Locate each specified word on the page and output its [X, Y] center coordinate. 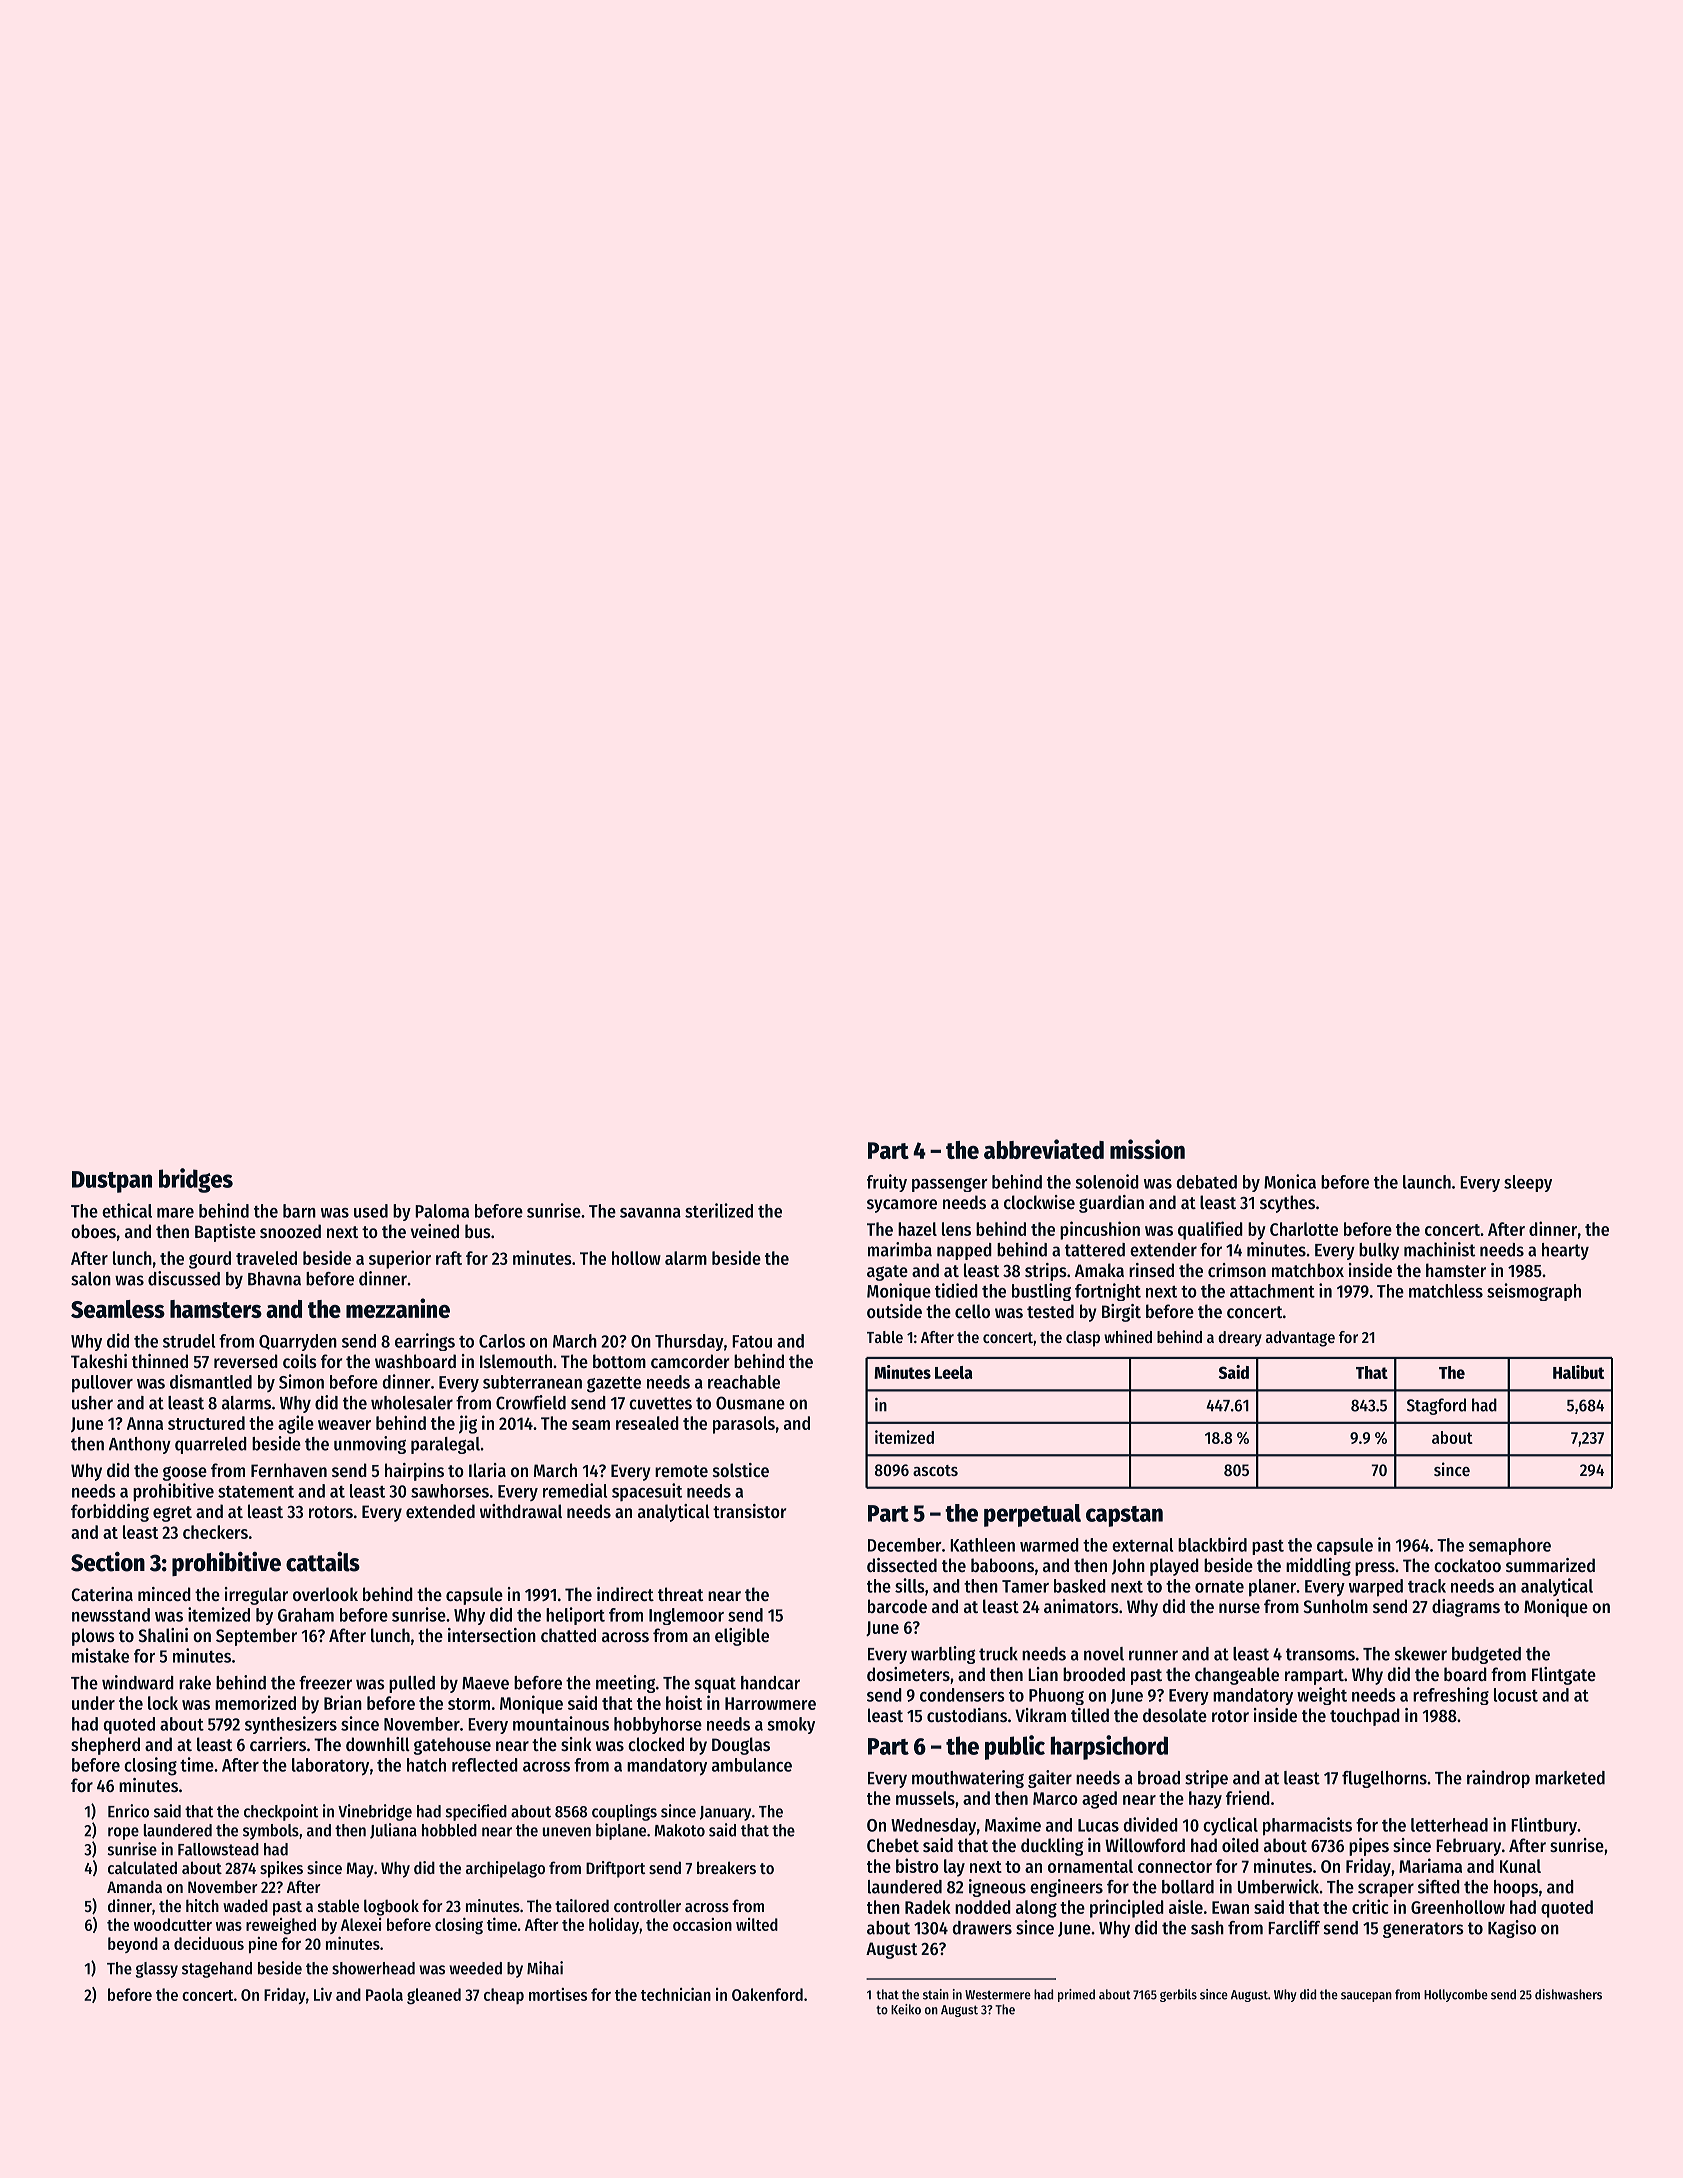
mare [175, 1213]
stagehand [217, 1970]
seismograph [1534, 1292]
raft [449, 1258]
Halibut [1578, 1372]
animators [1081, 1606]
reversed [246, 1361]
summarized [1550, 1565]
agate [887, 1273]
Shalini [163, 1635]
